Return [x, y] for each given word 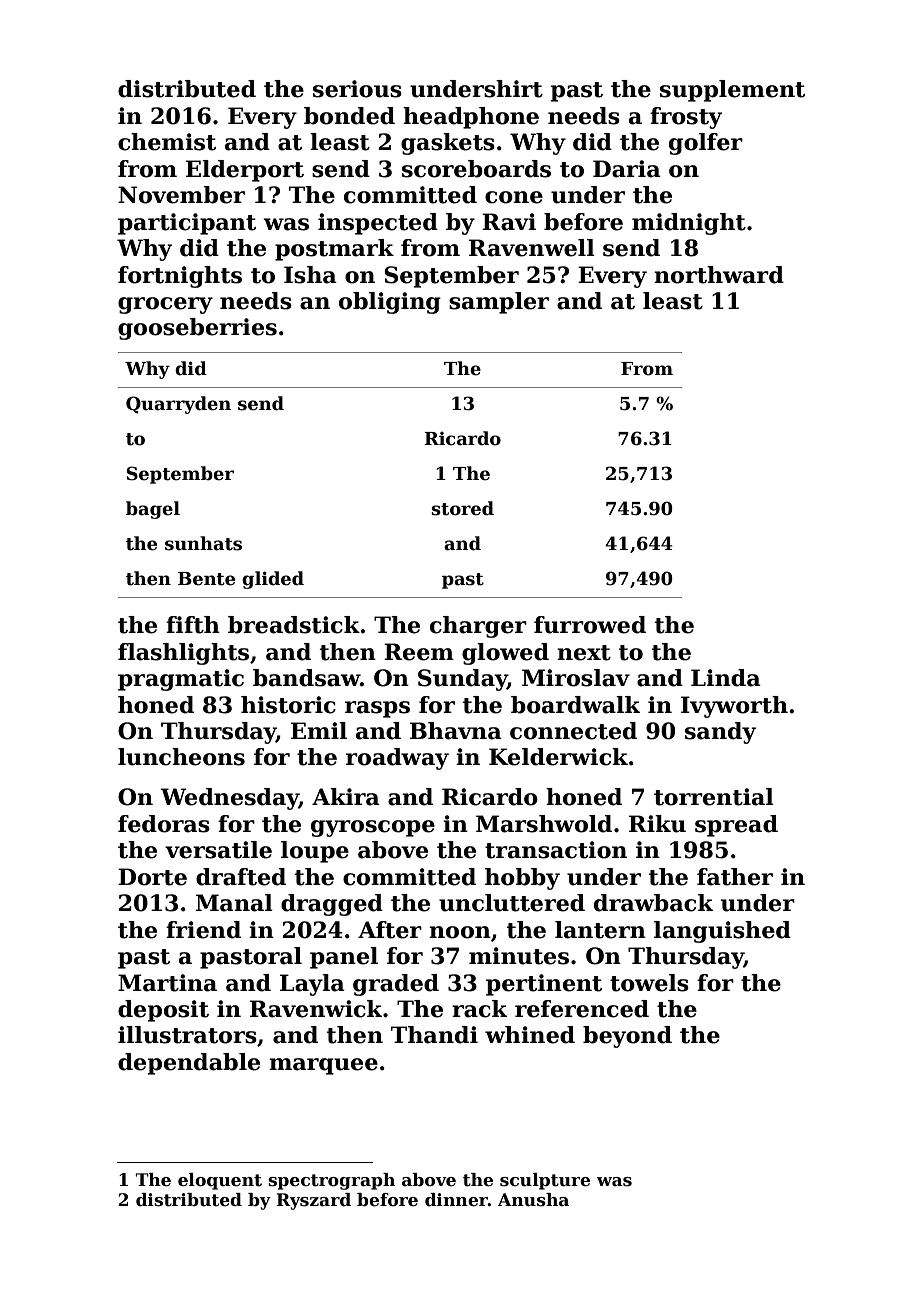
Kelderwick [558, 757]
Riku [657, 824]
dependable [189, 1064]
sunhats [203, 543]
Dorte [152, 877]
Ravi [509, 222]
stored [462, 508]
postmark [334, 250]
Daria [627, 169]
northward [719, 275]
